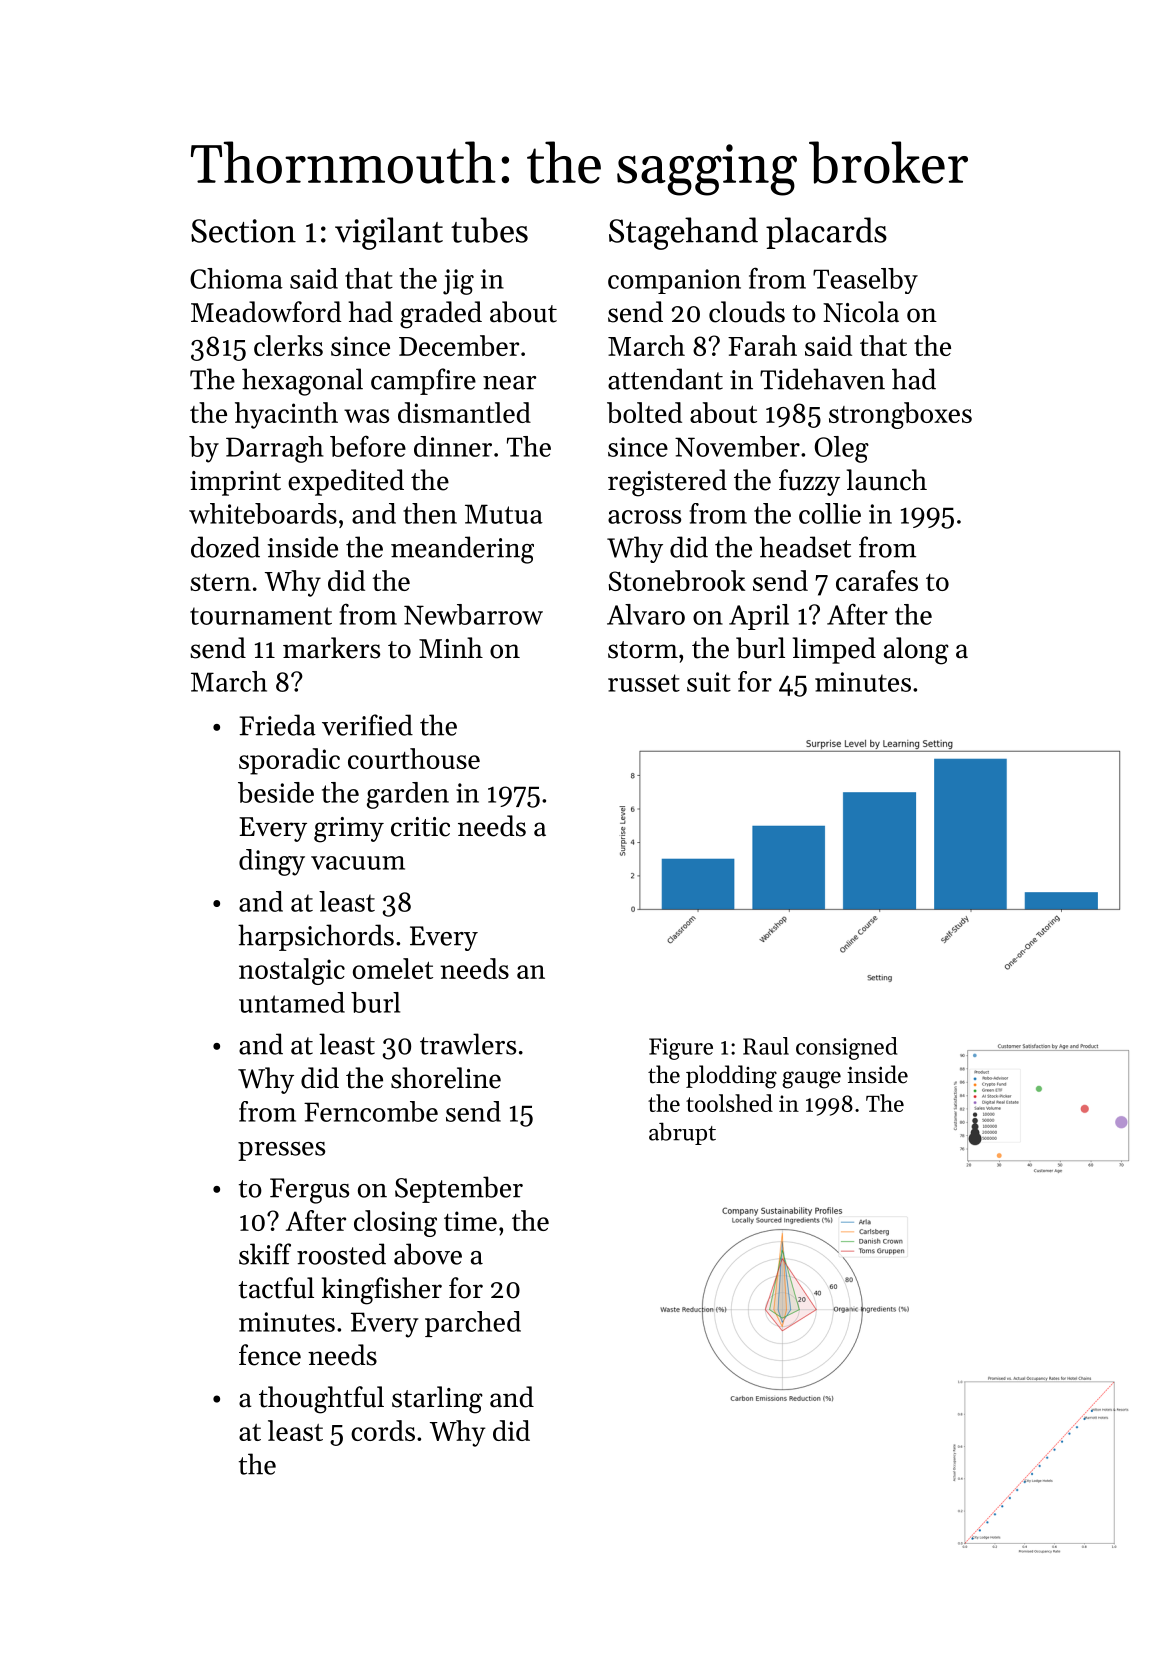 Image resolution: width=1165 pixels, height=1654 pixels. Describe the element at coordinates (811, 1080) in the screenshot. I see `gauge` at that location.
